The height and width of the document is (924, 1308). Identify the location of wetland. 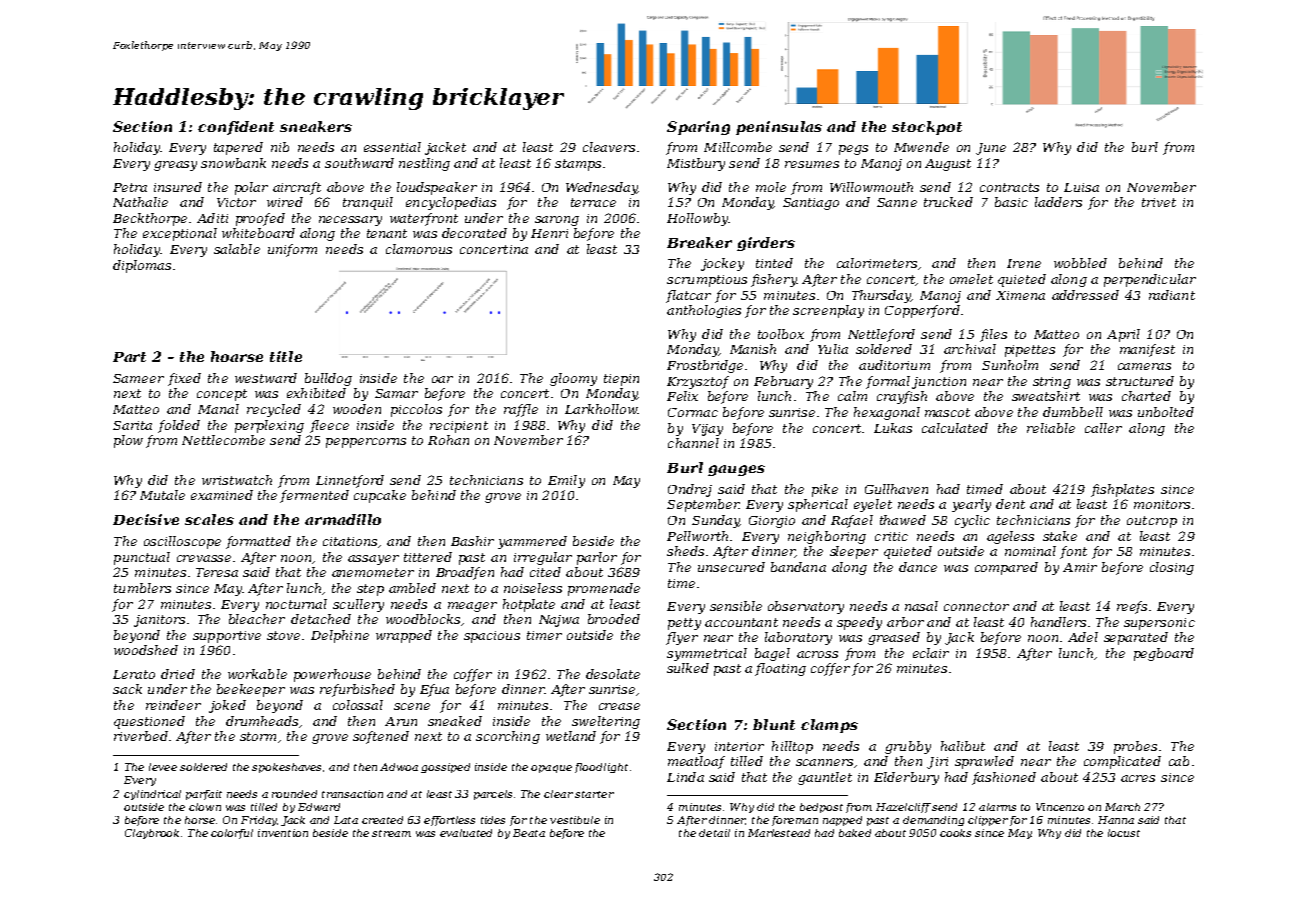
(571, 736).
